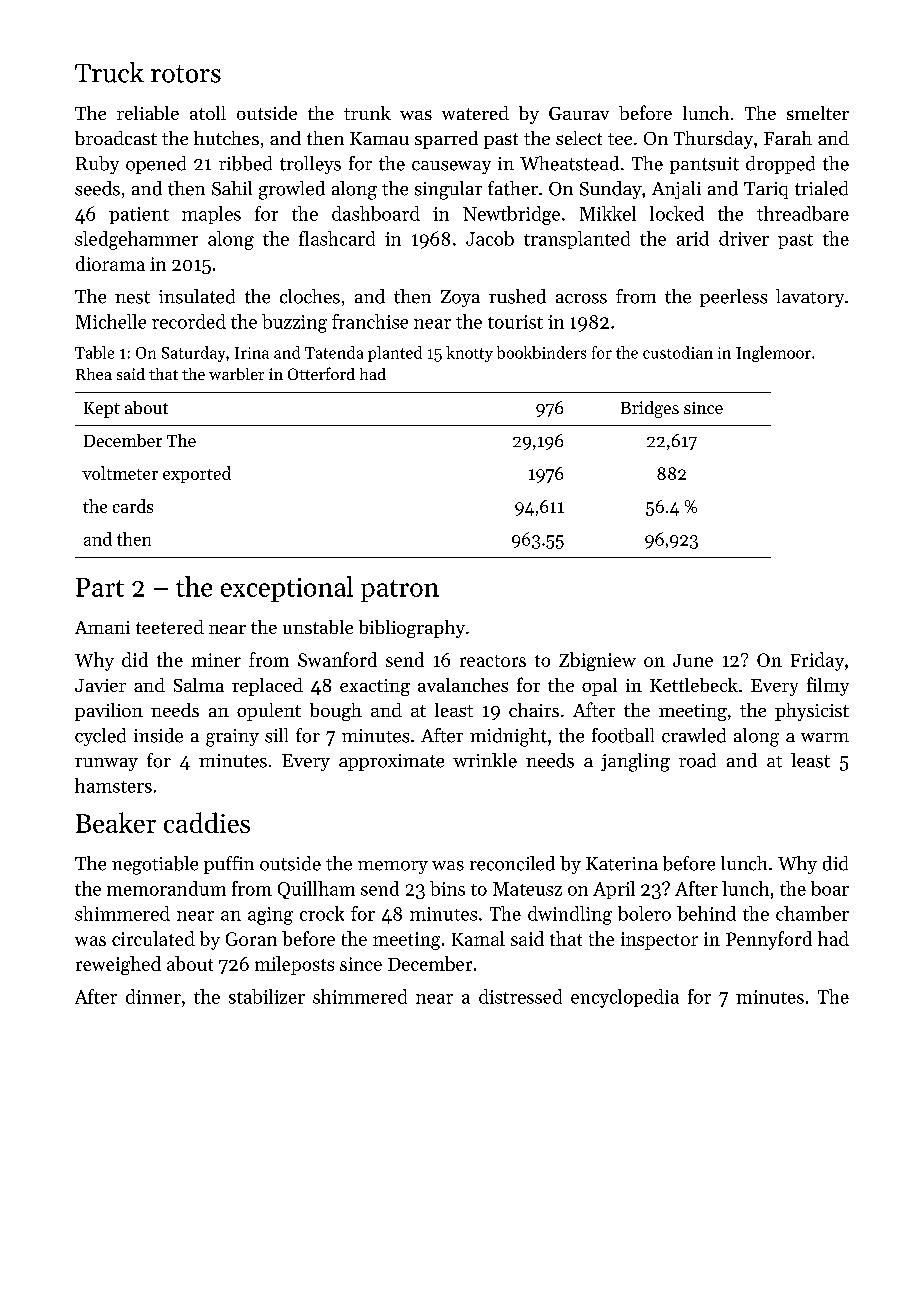 The width and height of the screenshot is (924, 1308). What do you see at coordinates (713, 140) in the screenshot?
I see `Thursday` at bounding box center [713, 140].
